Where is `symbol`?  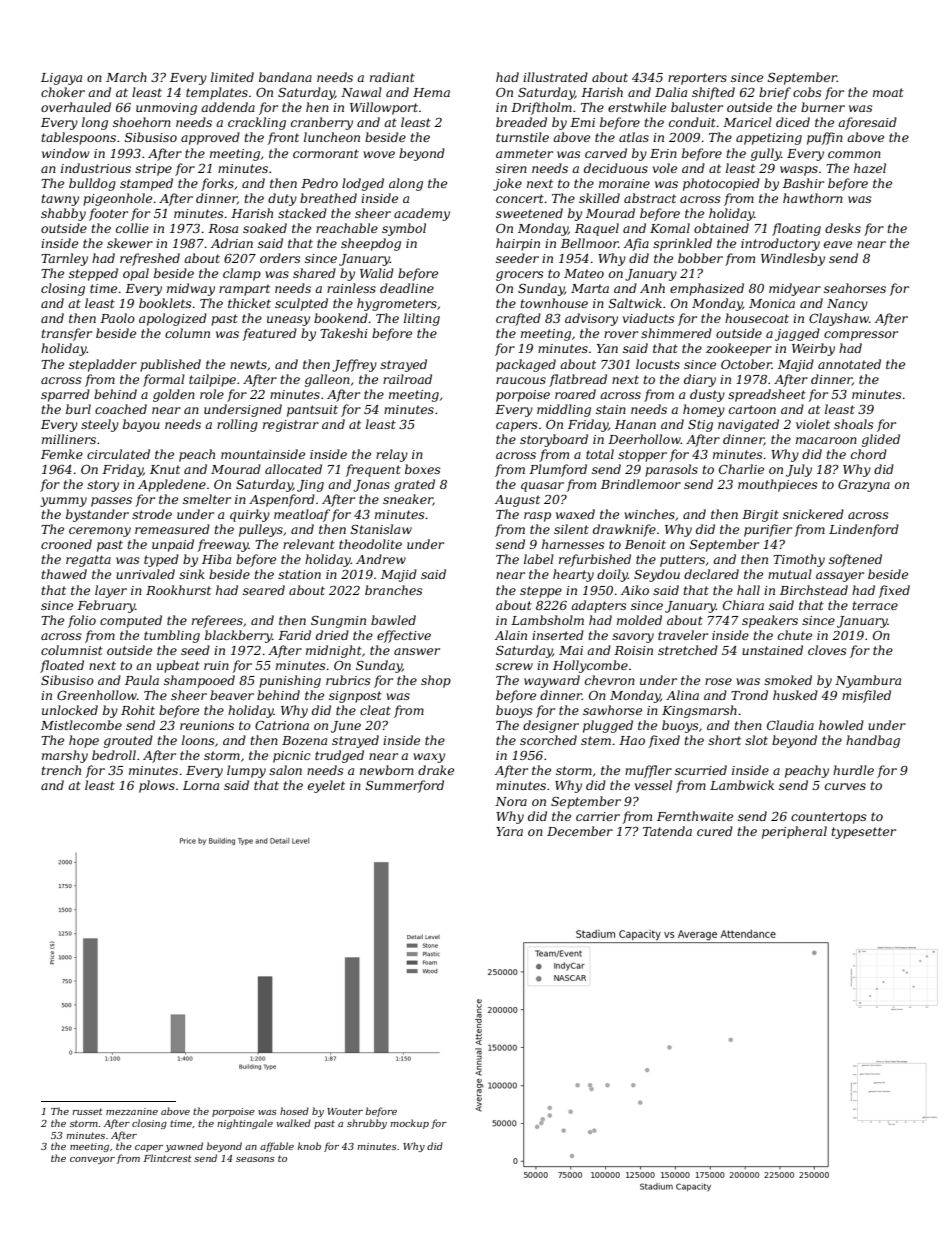
symbol is located at coordinates (404, 229).
